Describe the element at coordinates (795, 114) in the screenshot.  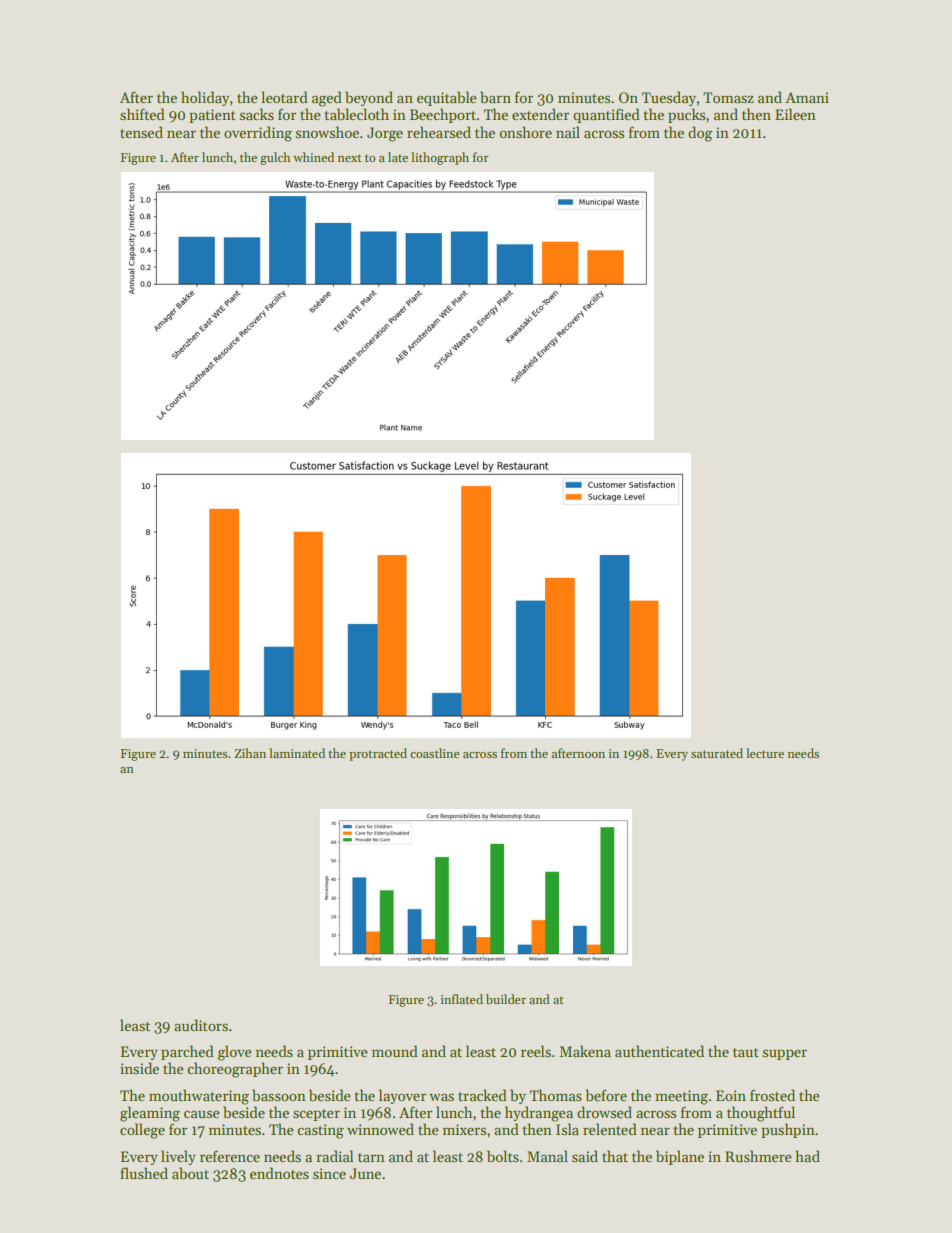
I see `Eileen` at that location.
